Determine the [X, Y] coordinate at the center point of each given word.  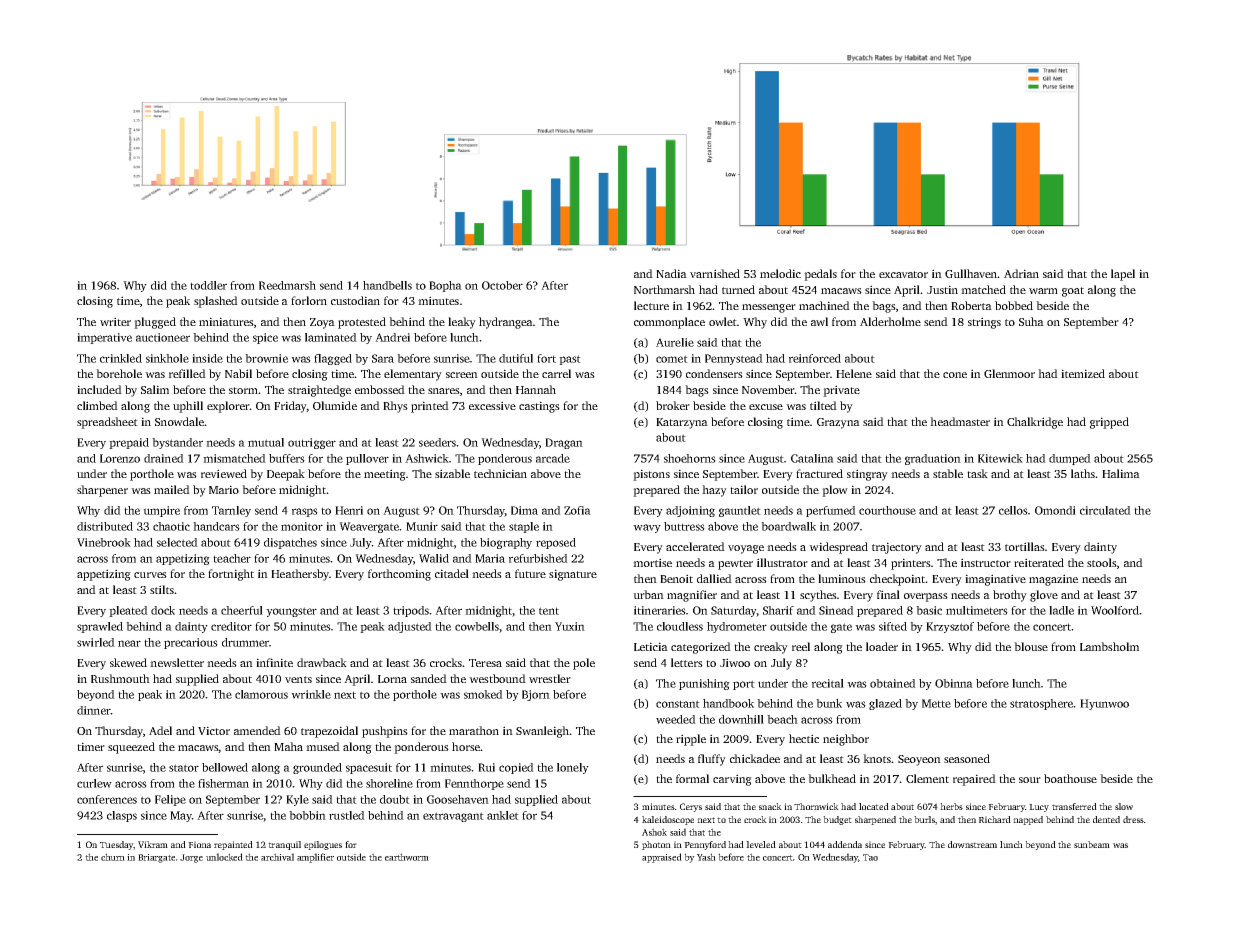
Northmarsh [664, 289]
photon [656, 845]
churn [113, 857]
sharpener [102, 491]
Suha [1031, 321]
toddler [208, 285]
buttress [684, 526]
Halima [1121, 473]
